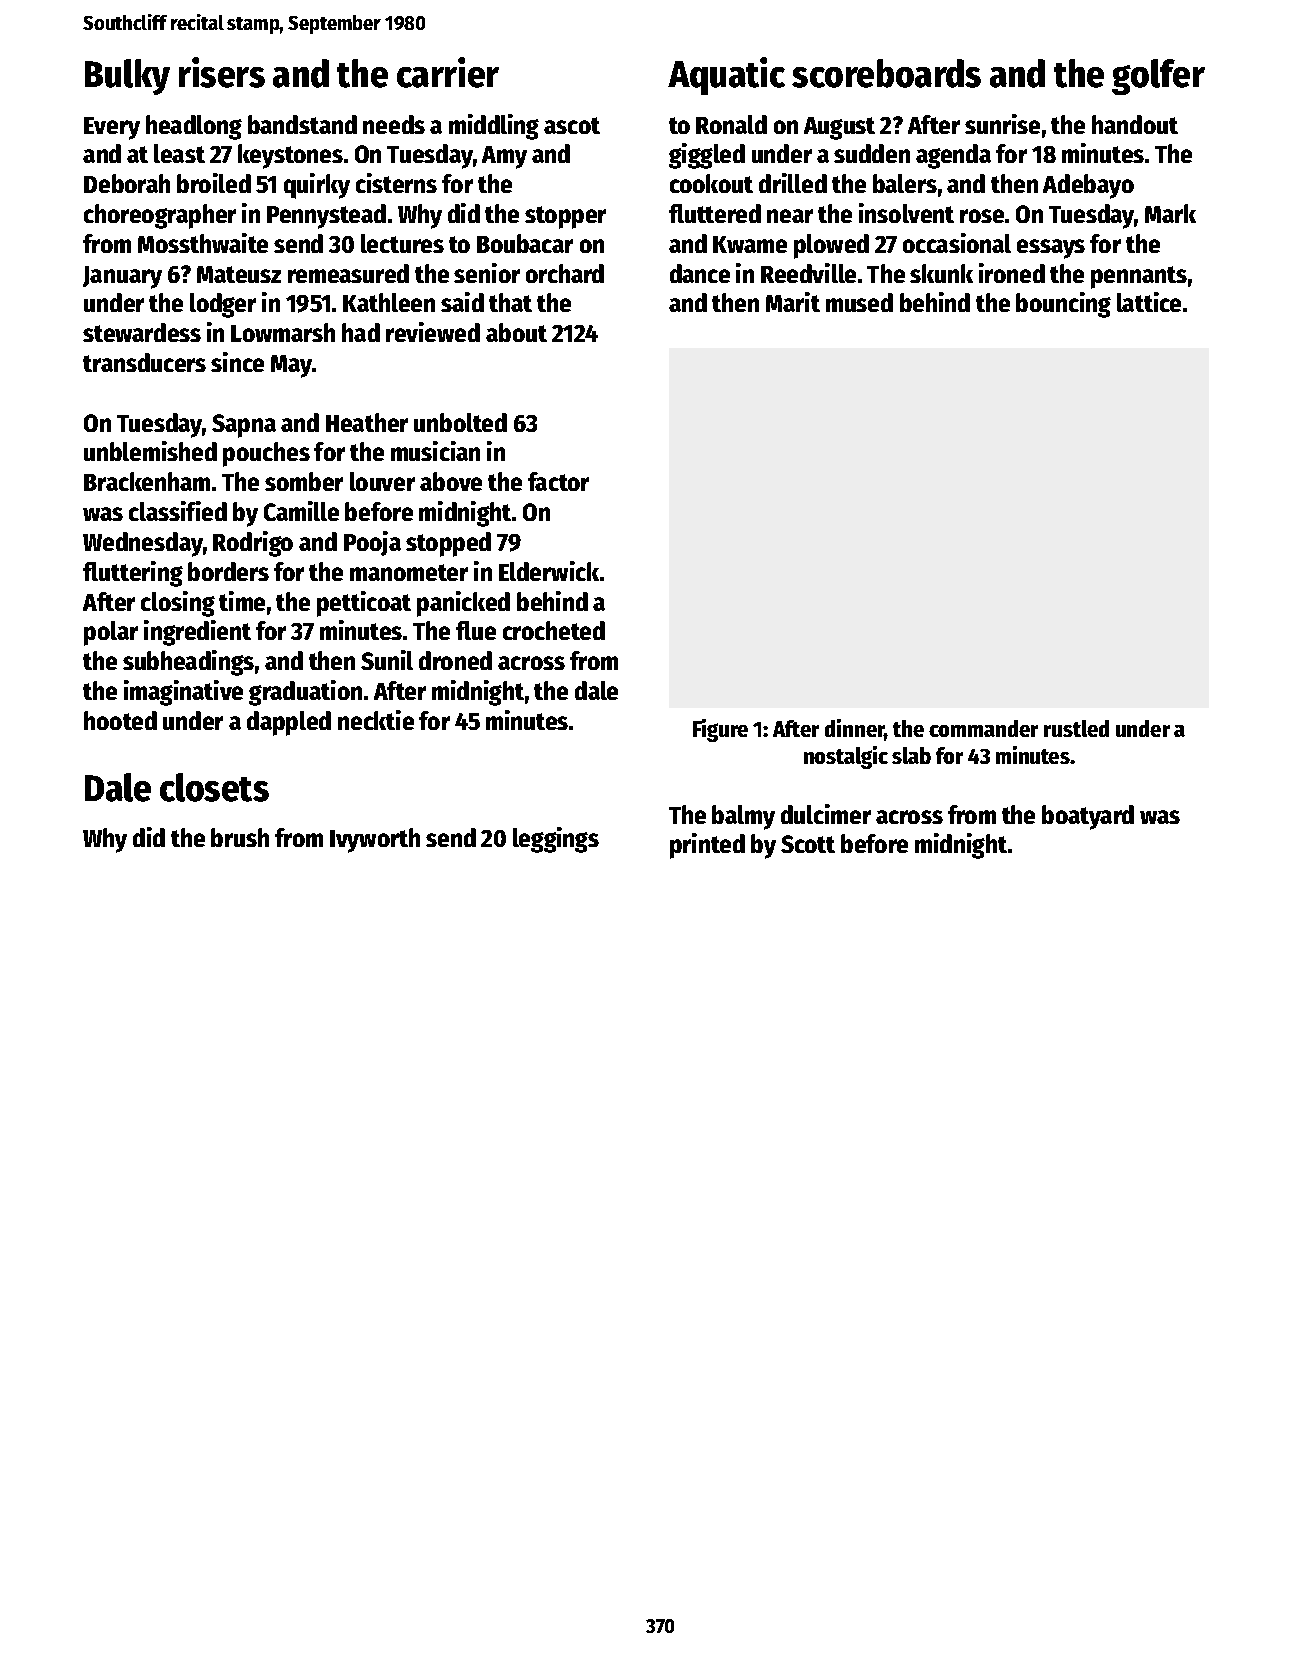 This document has height=1674, width=1293. What do you see at coordinates (283, 332) in the document?
I see `Lowmarsh` at bounding box center [283, 332].
